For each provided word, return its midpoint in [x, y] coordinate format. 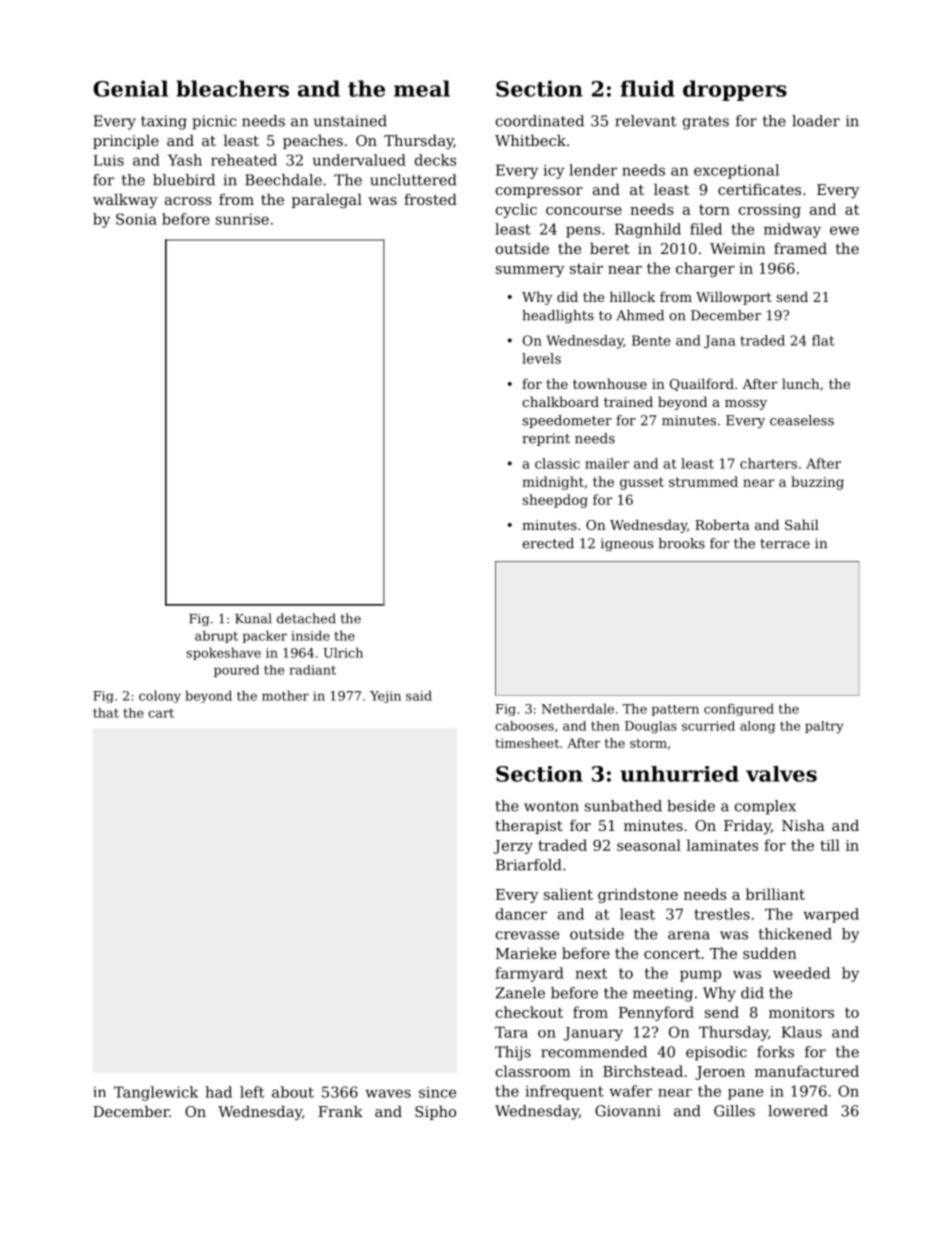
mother [285, 695]
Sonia [136, 219]
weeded [801, 973]
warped [831, 915]
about [293, 1092]
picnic [214, 122]
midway [792, 230]
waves [388, 1093]
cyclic [516, 210]
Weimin [738, 248]
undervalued [359, 160]
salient [568, 894]
